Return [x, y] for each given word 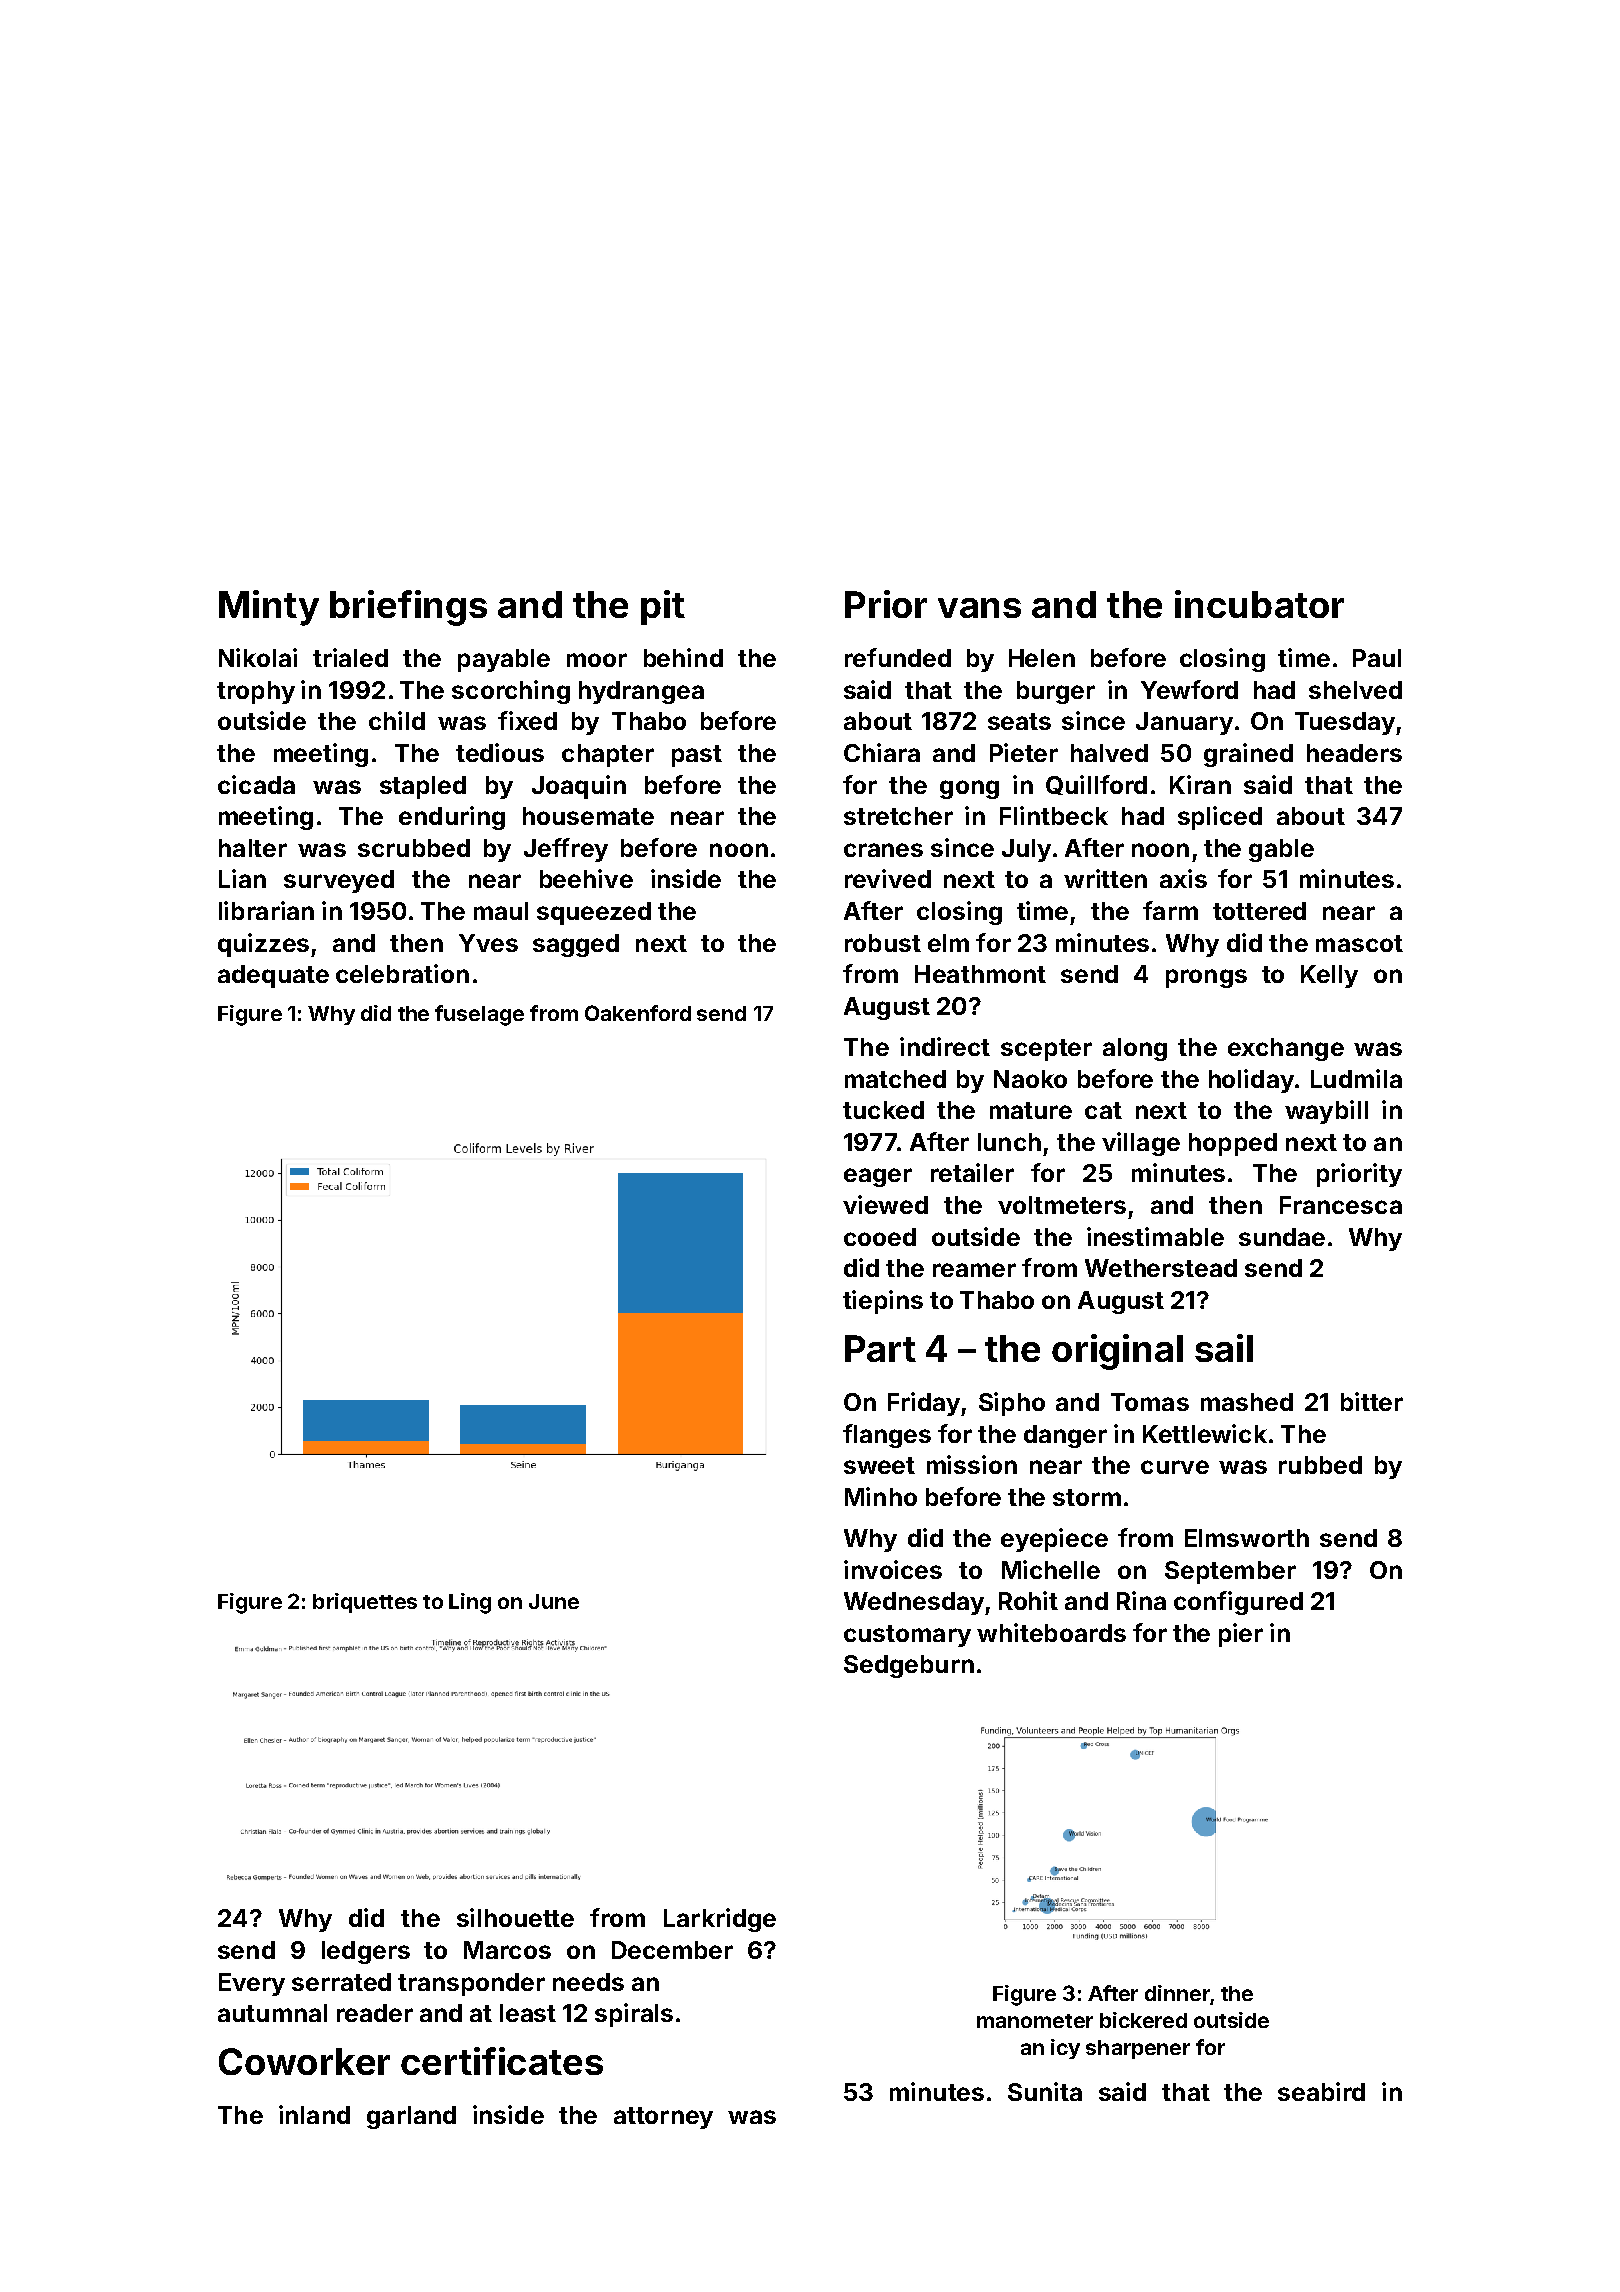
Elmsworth [1247, 1538]
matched [895, 1079]
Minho [881, 1496]
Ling [470, 1603]
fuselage [479, 1015]
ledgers [366, 1952]
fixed [527, 720]
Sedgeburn [909, 1666]
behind [683, 657]
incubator [1259, 604]
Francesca [1341, 1205]
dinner [1177, 1993]
